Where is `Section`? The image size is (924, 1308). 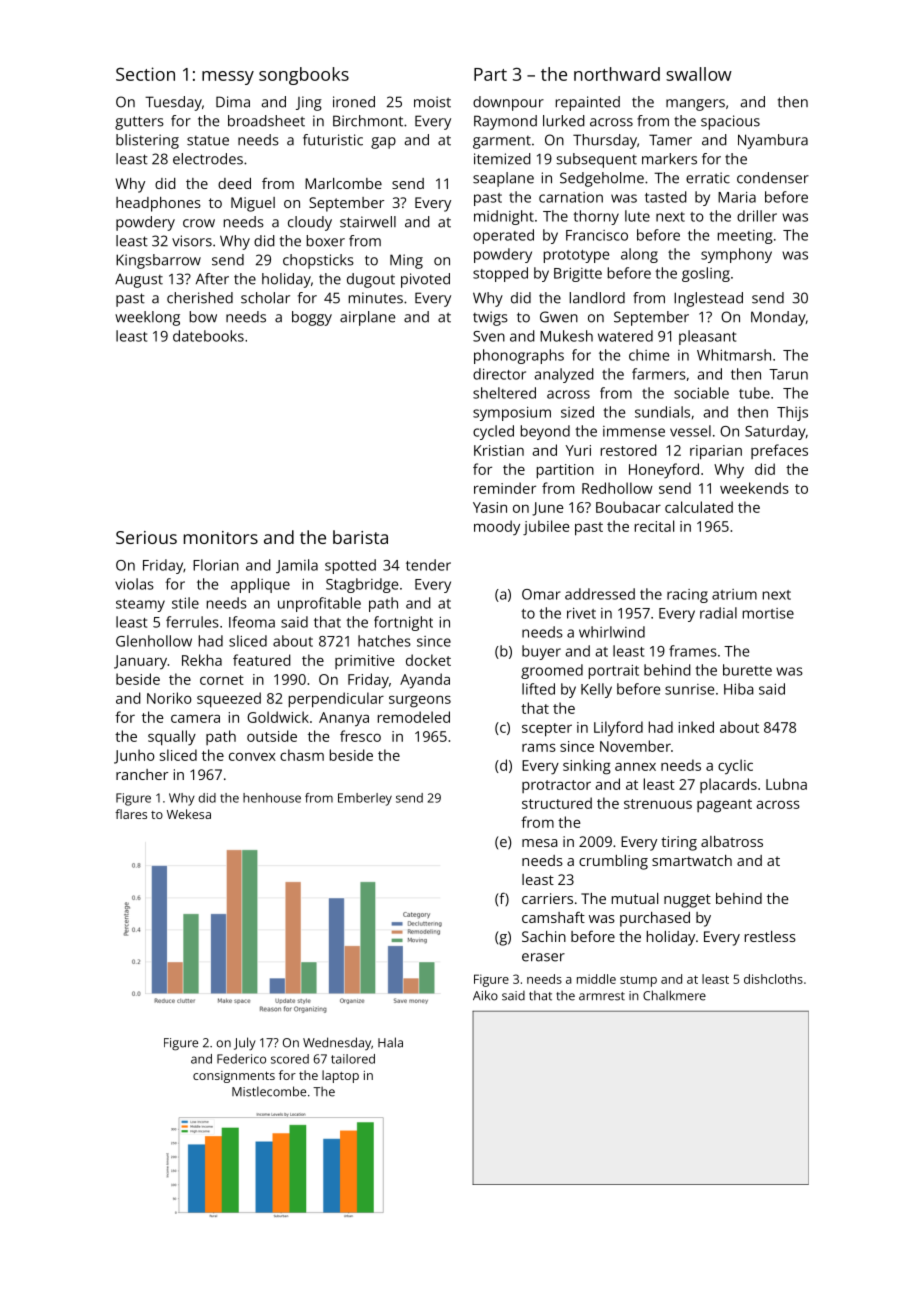
Section is located at coordinates (145, 74).
